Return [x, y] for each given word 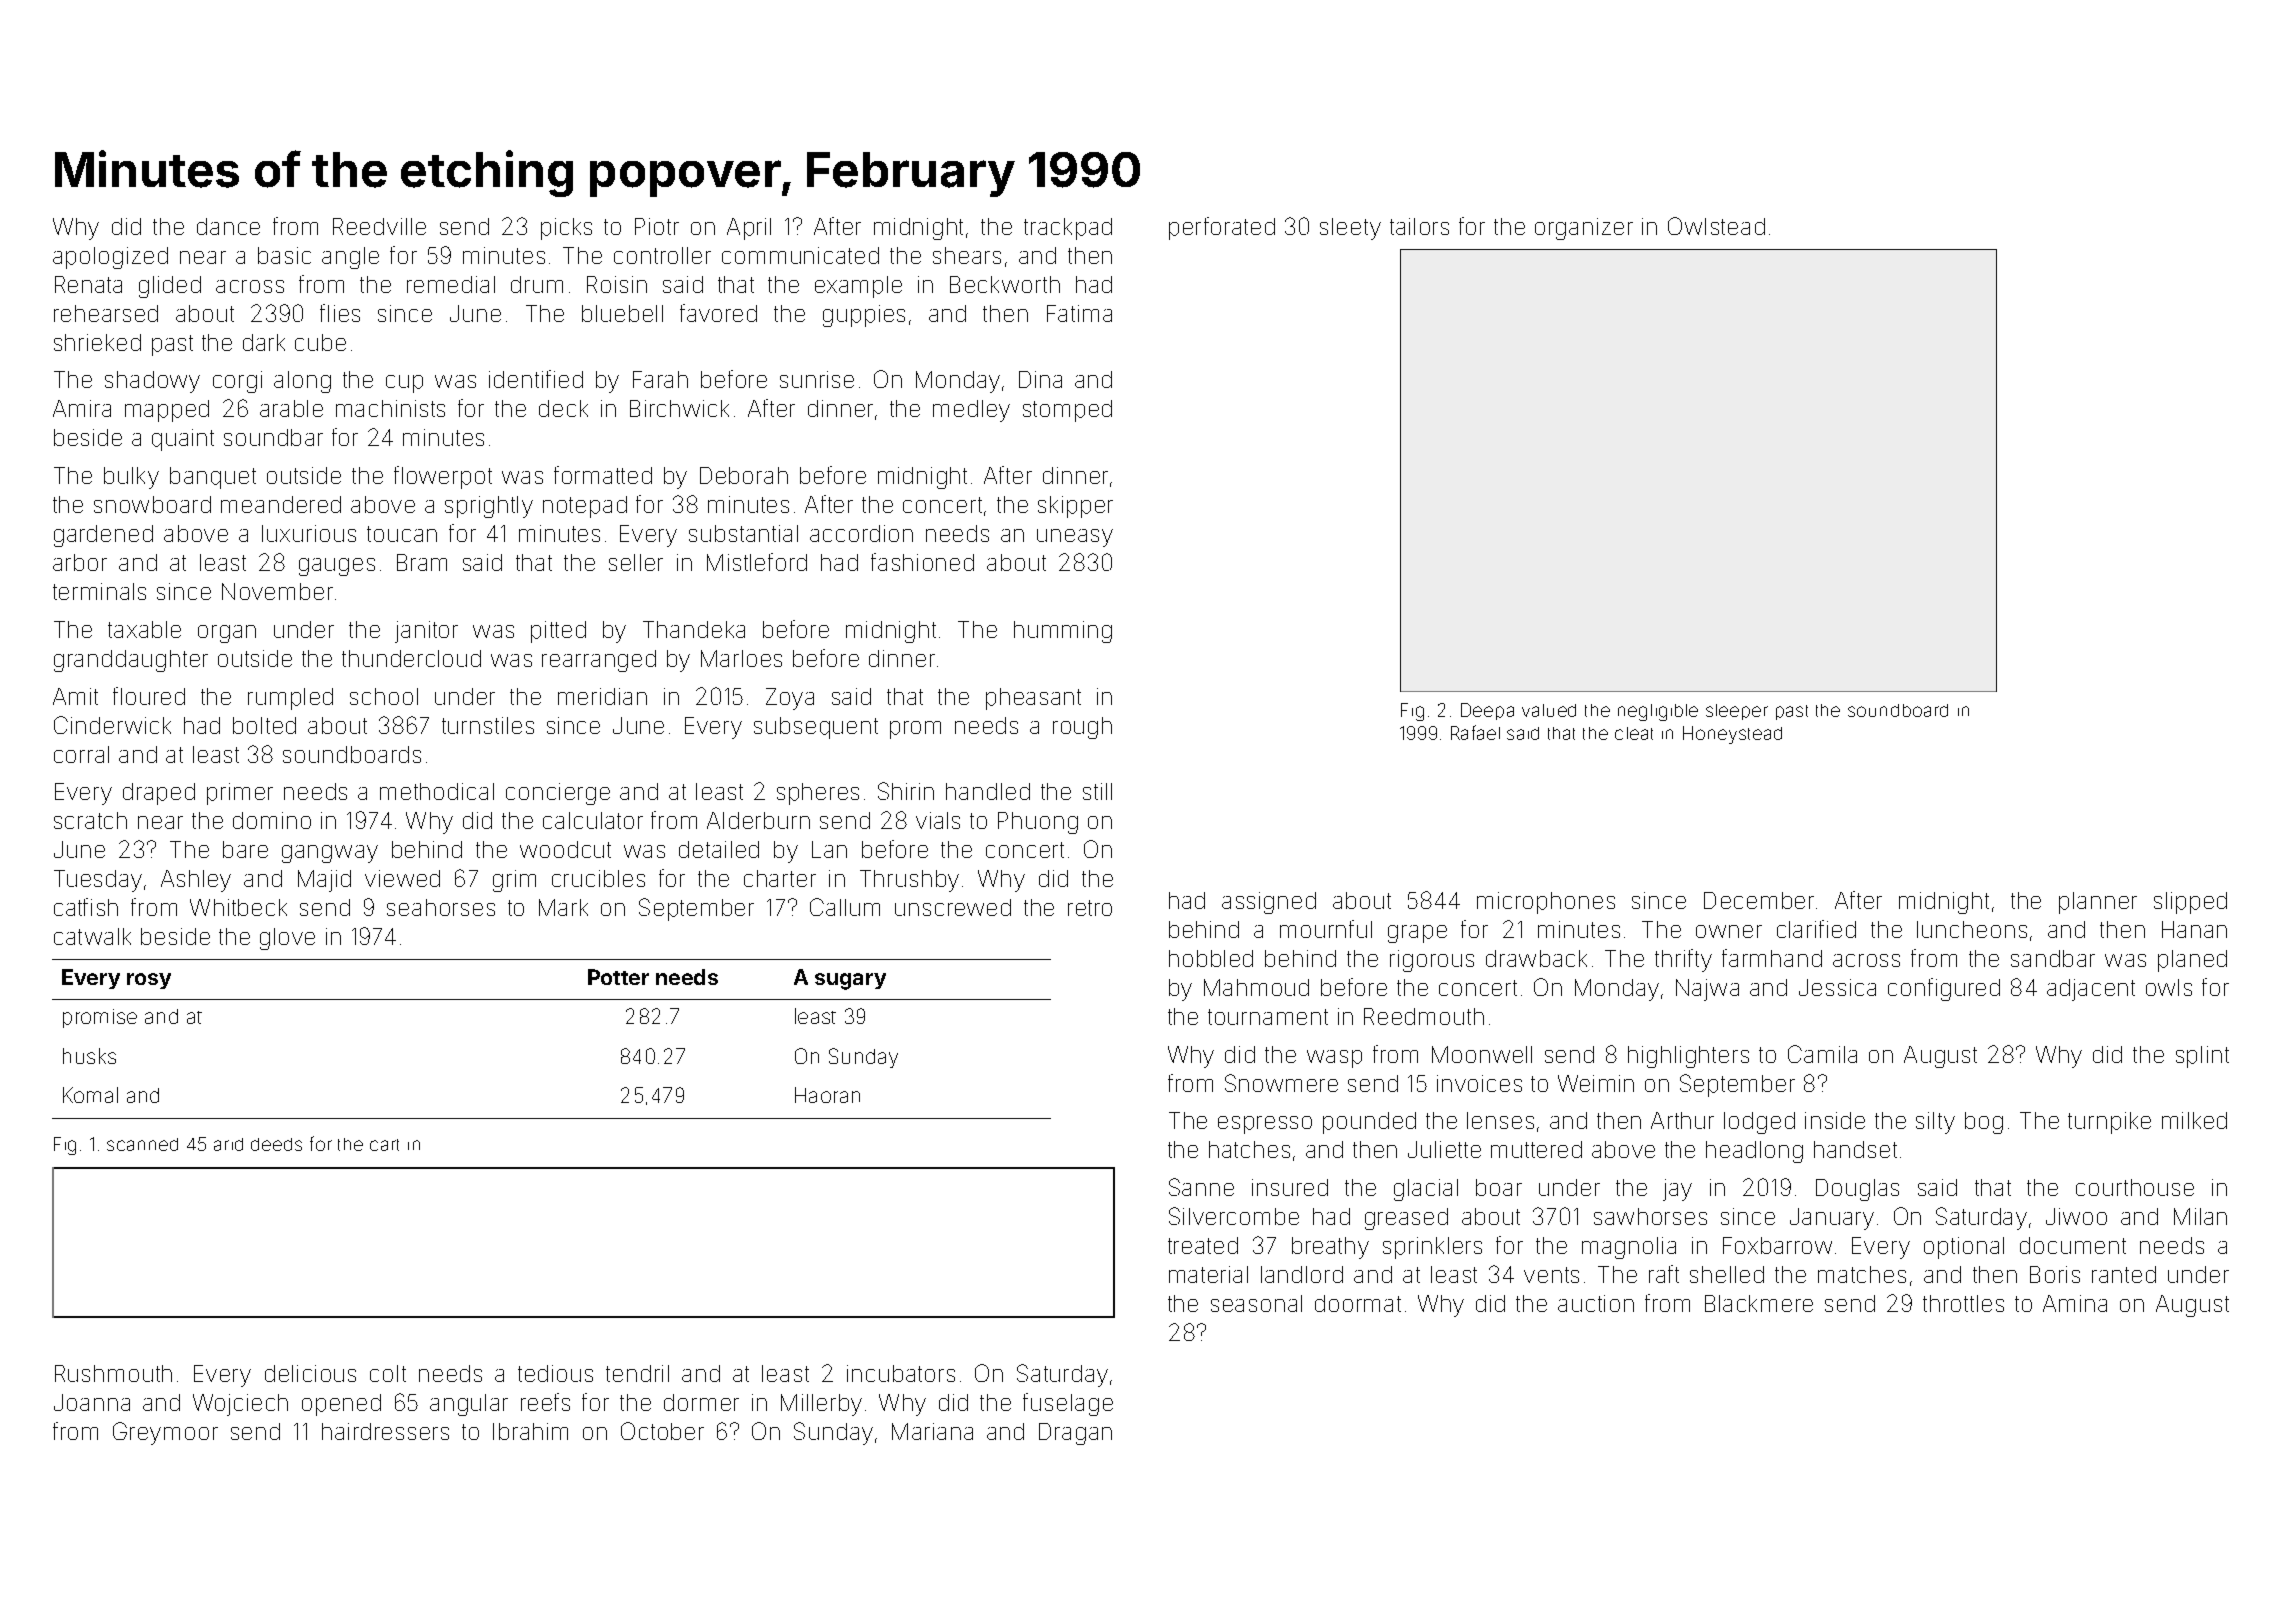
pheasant [1033, 699]
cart [384, 1145]
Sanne [1201, 1187]
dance [228, 226]
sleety [1350, 229]
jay [1677, 1190]
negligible [1658, 712]
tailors [1419, 226]
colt [388, 1373]
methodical [437, 791]
